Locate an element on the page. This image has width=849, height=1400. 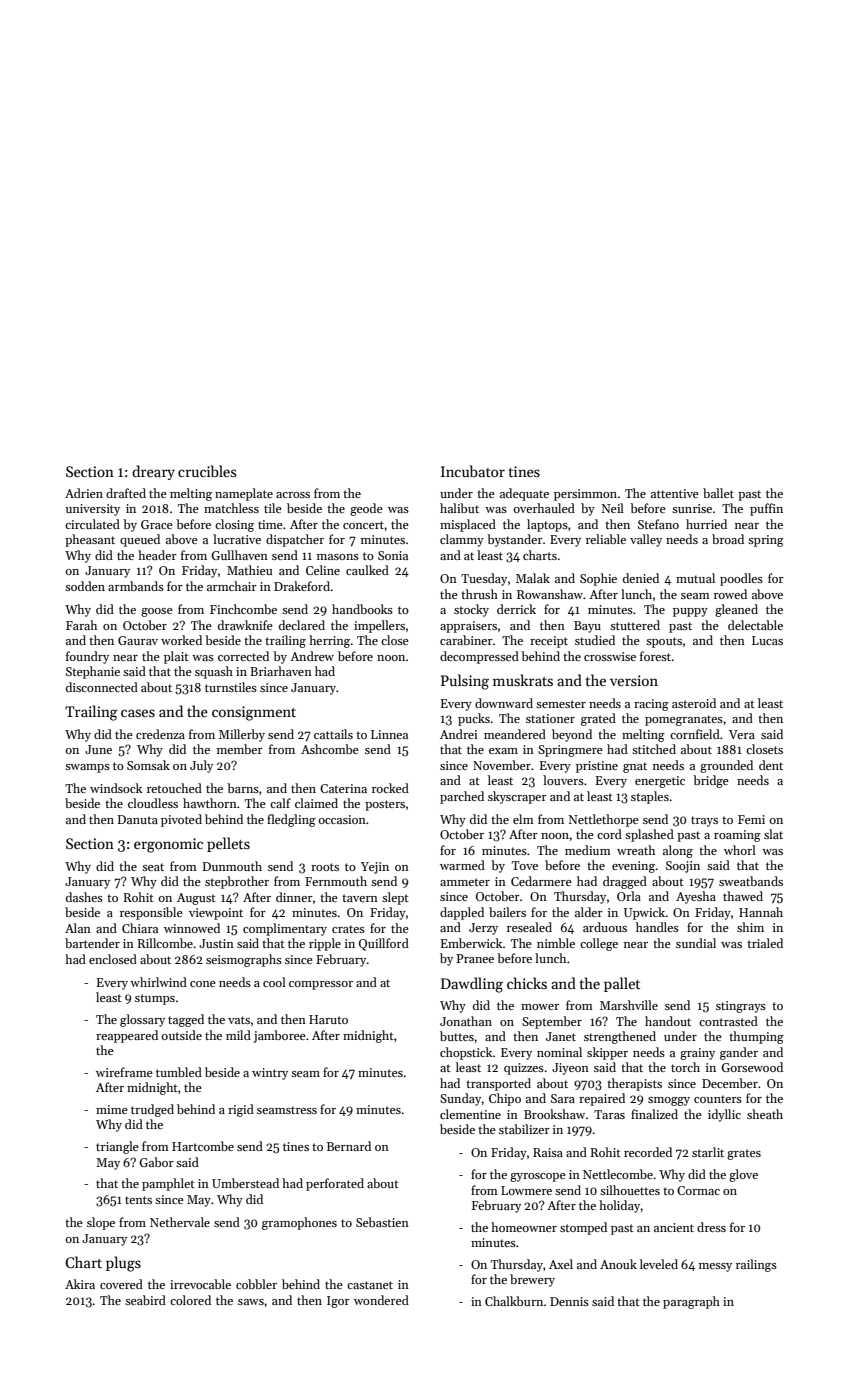
asteroid is located at coordinates (694, 703).
